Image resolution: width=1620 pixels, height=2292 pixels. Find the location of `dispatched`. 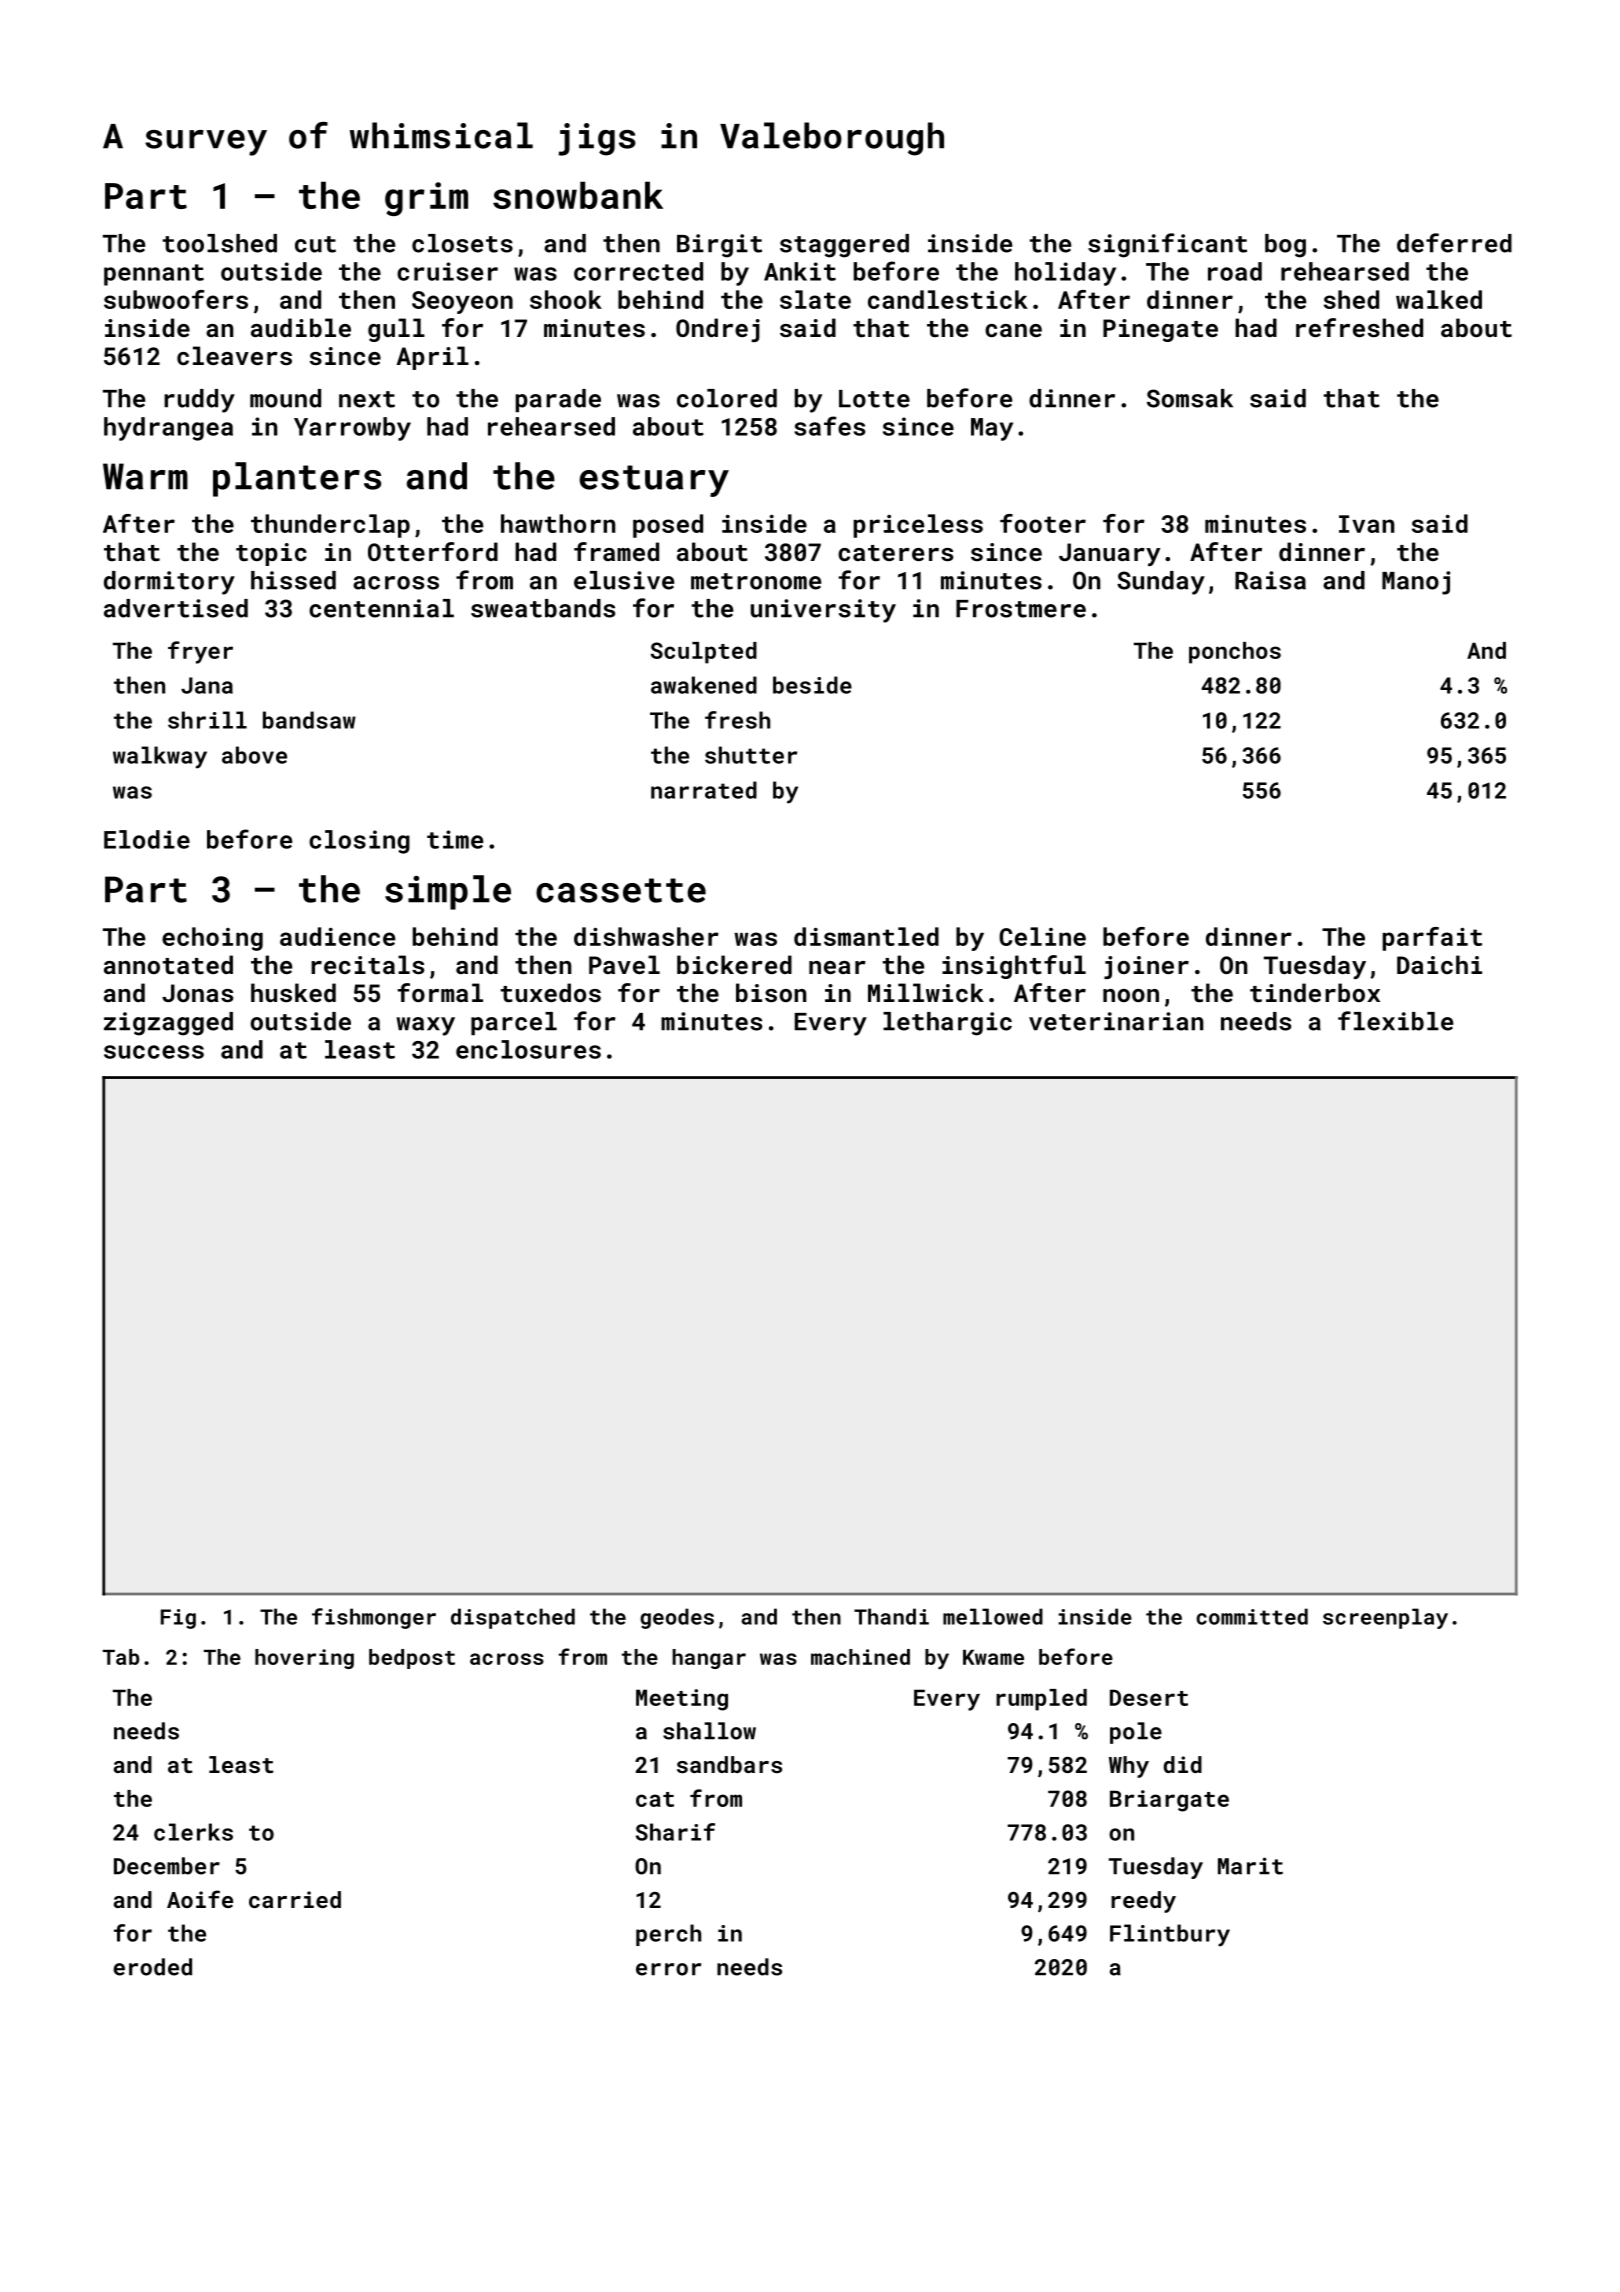

dispatched is located at coordinates (513, 1618).
